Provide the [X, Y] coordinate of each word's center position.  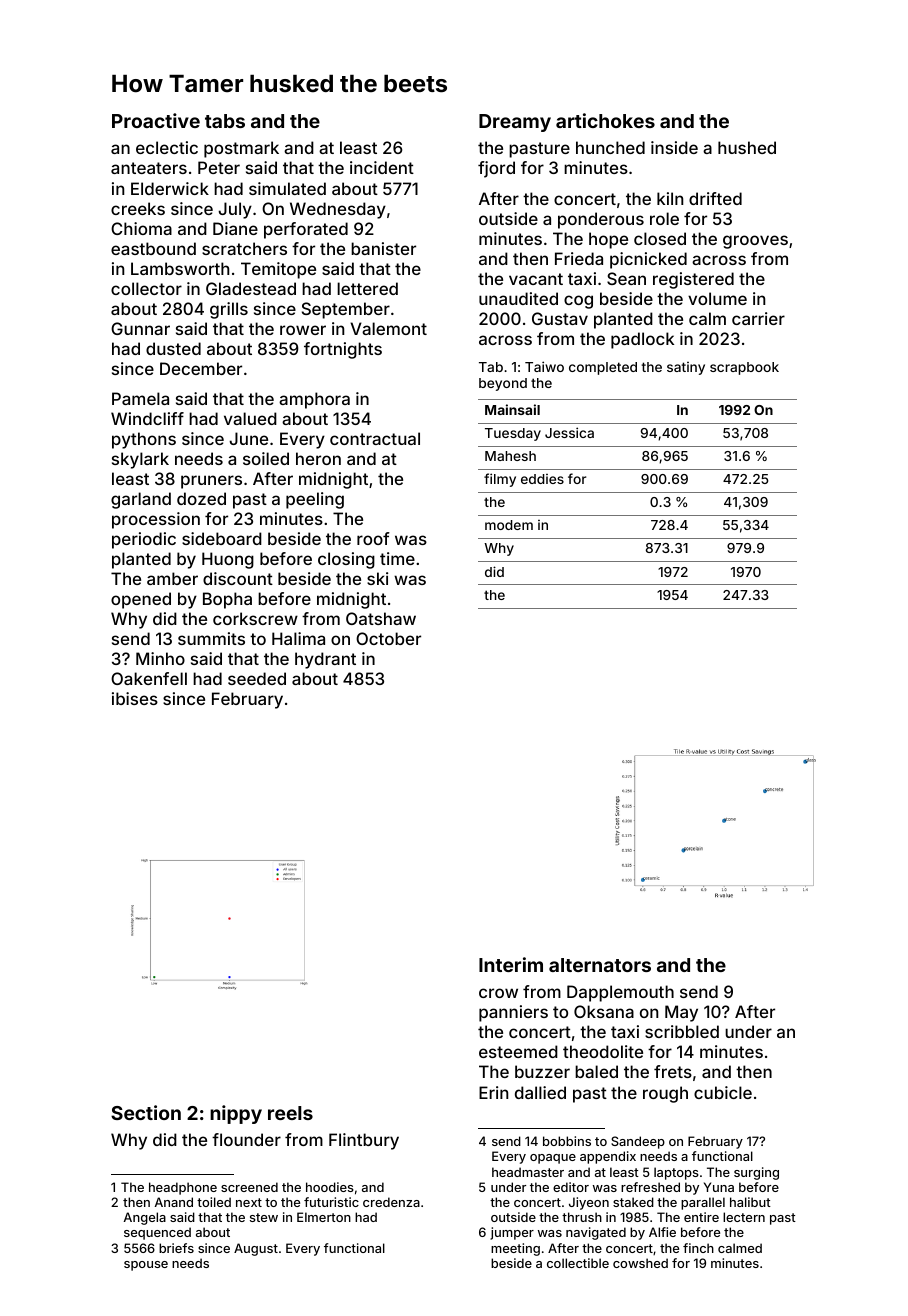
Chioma [141, 228]
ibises [135, 698]
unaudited [518, 298]
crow [498, 993]
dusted [173, 348]
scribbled [682, 1031]
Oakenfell [149, 678]
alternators [600, 965]
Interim [511, 964]
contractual [375, 438]
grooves [755, 242]
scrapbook [744, 368]
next [249, 1202]
